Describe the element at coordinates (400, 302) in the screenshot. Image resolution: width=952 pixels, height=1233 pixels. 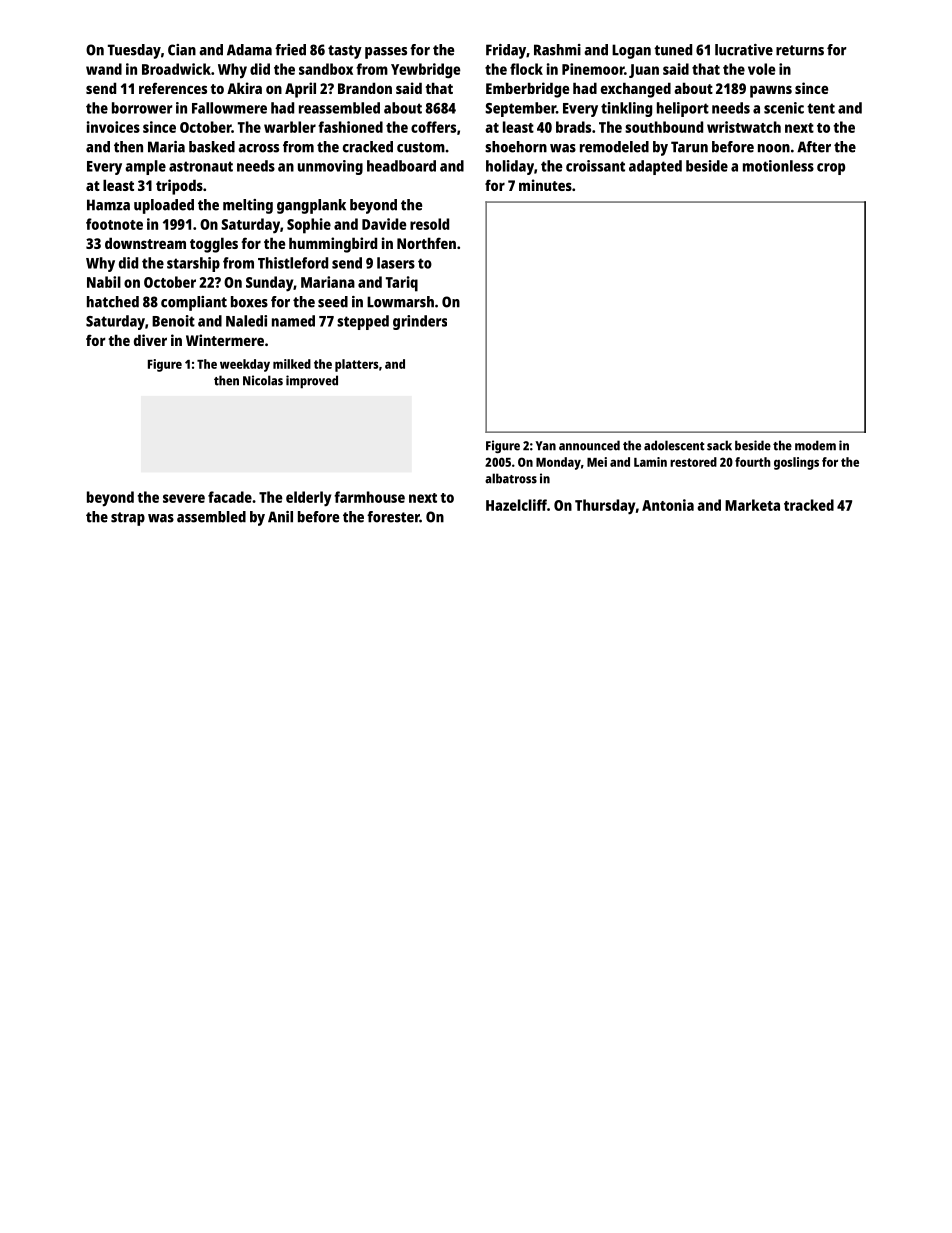
I see `Lowmarsh` at that location.
